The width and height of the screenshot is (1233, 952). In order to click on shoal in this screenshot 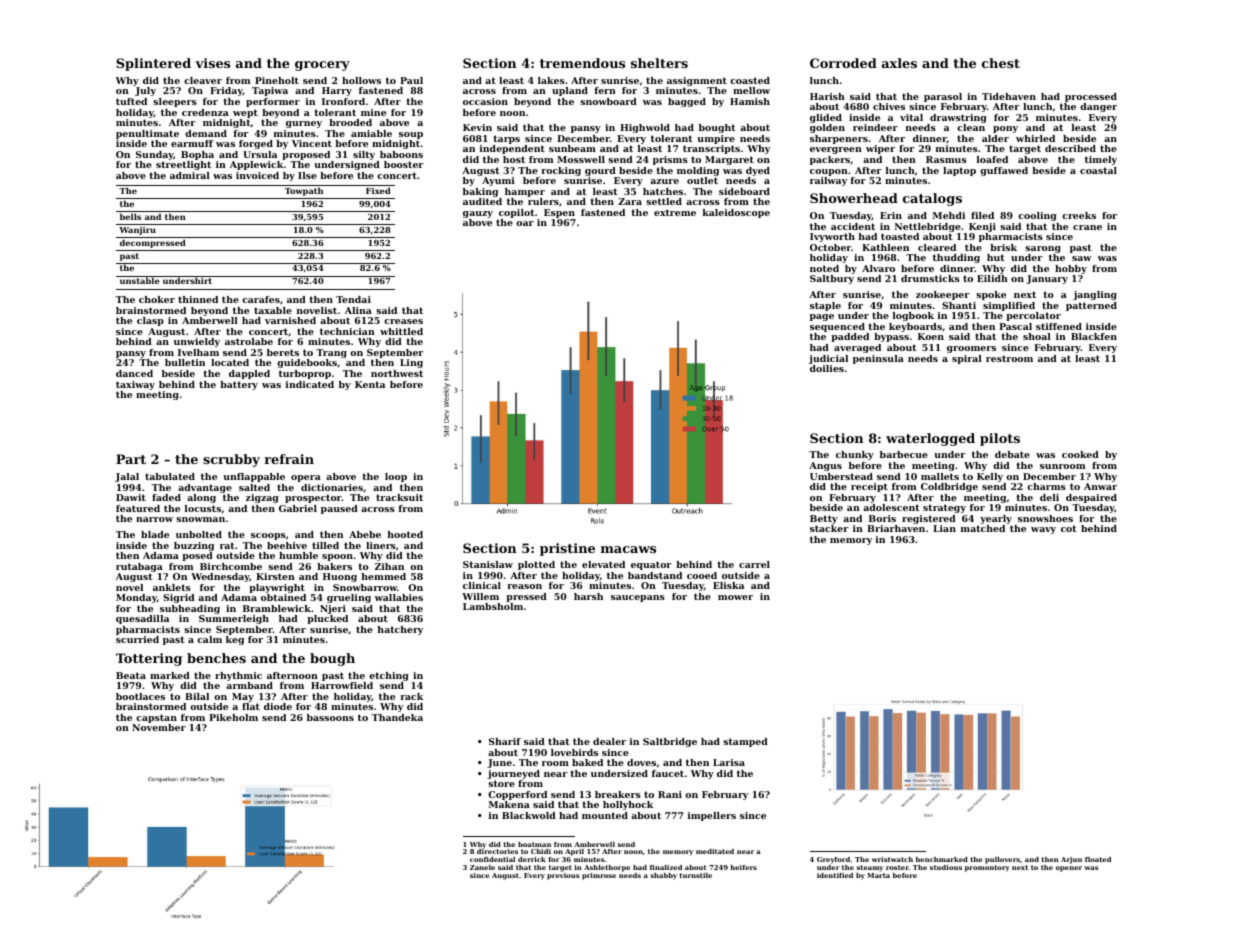, I will do `click(1037, 336)`.
